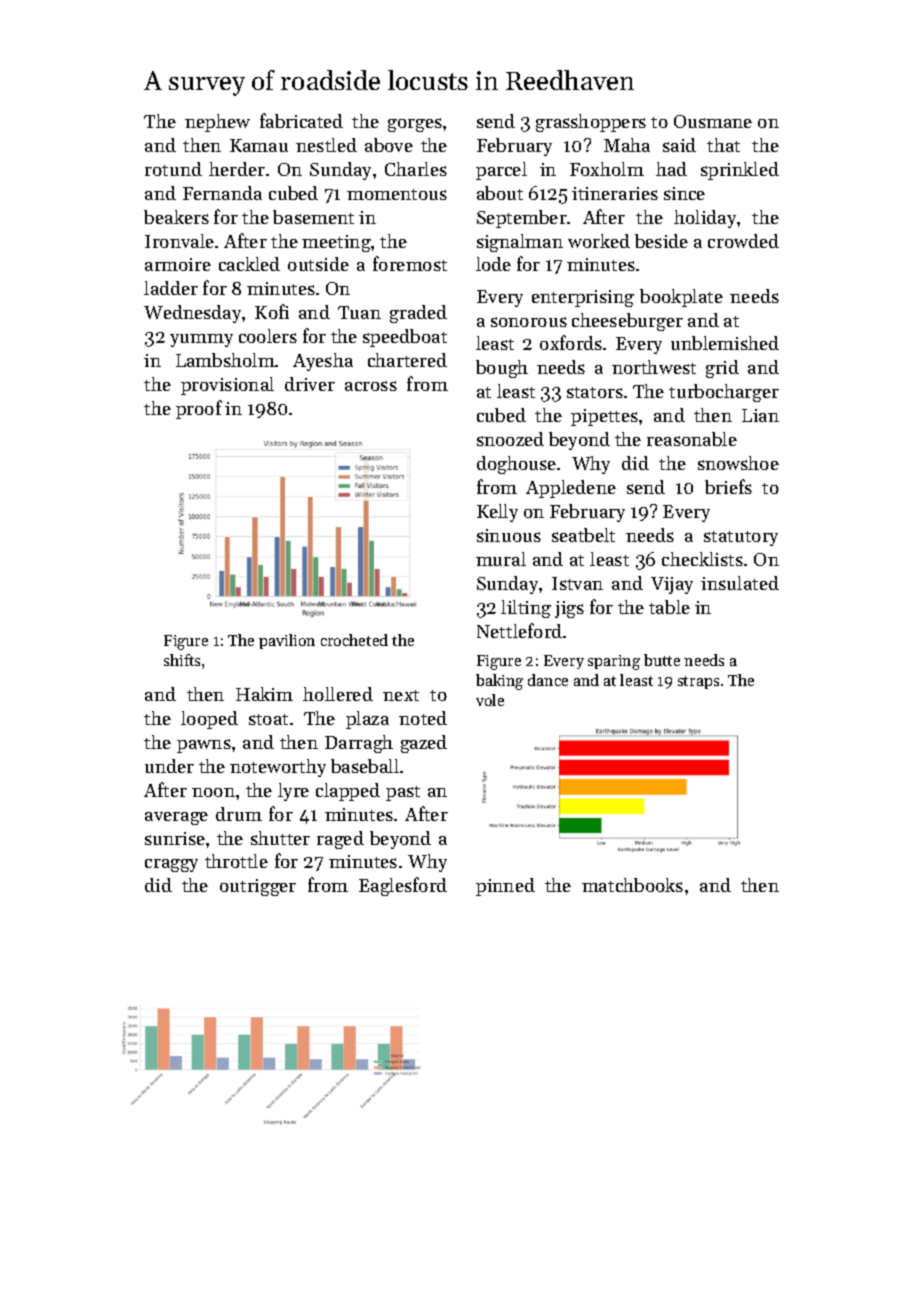  I want to click on matchbooks, so click(632, 885).
